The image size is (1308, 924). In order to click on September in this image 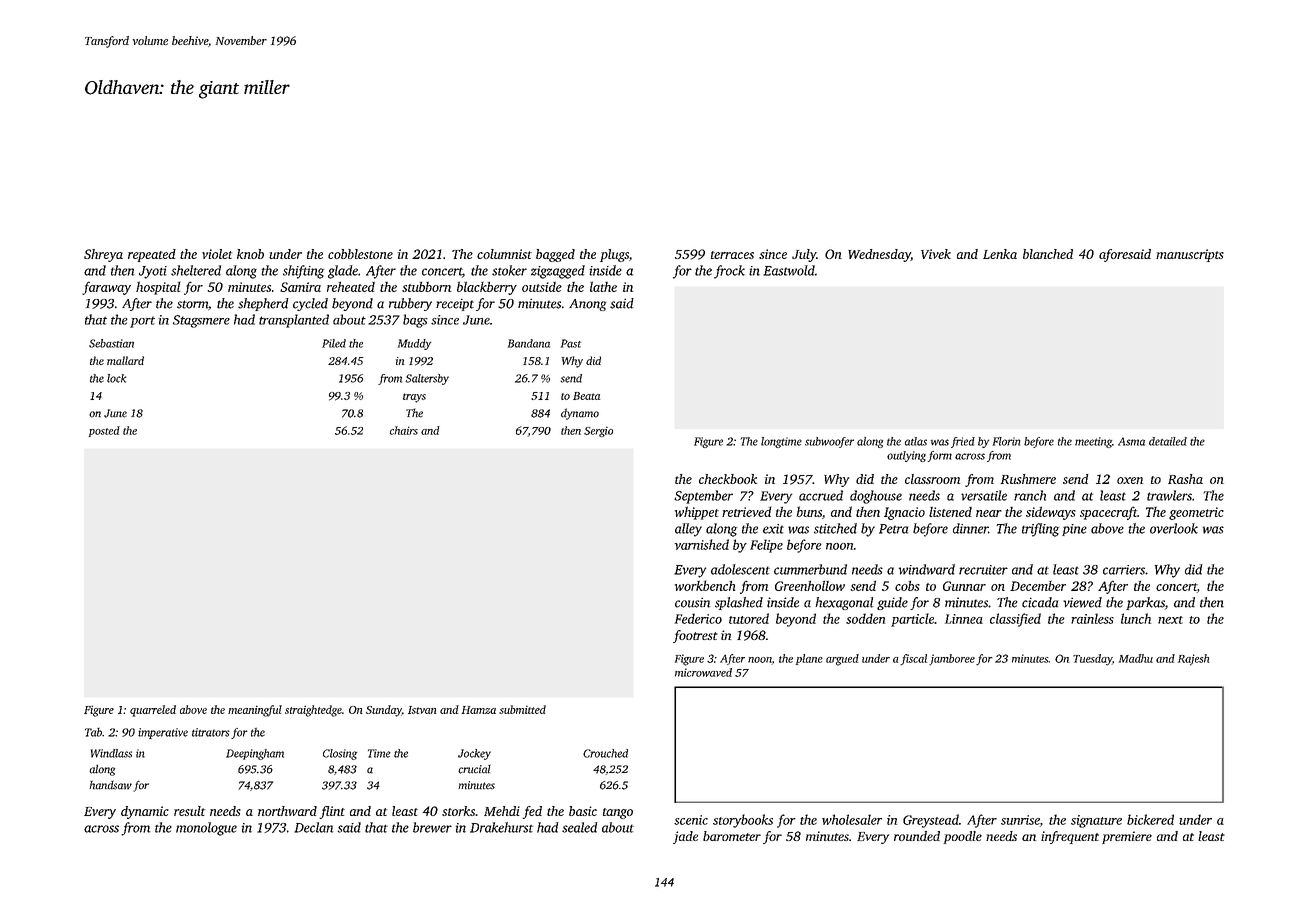, I will do `click(703, 497)`.
